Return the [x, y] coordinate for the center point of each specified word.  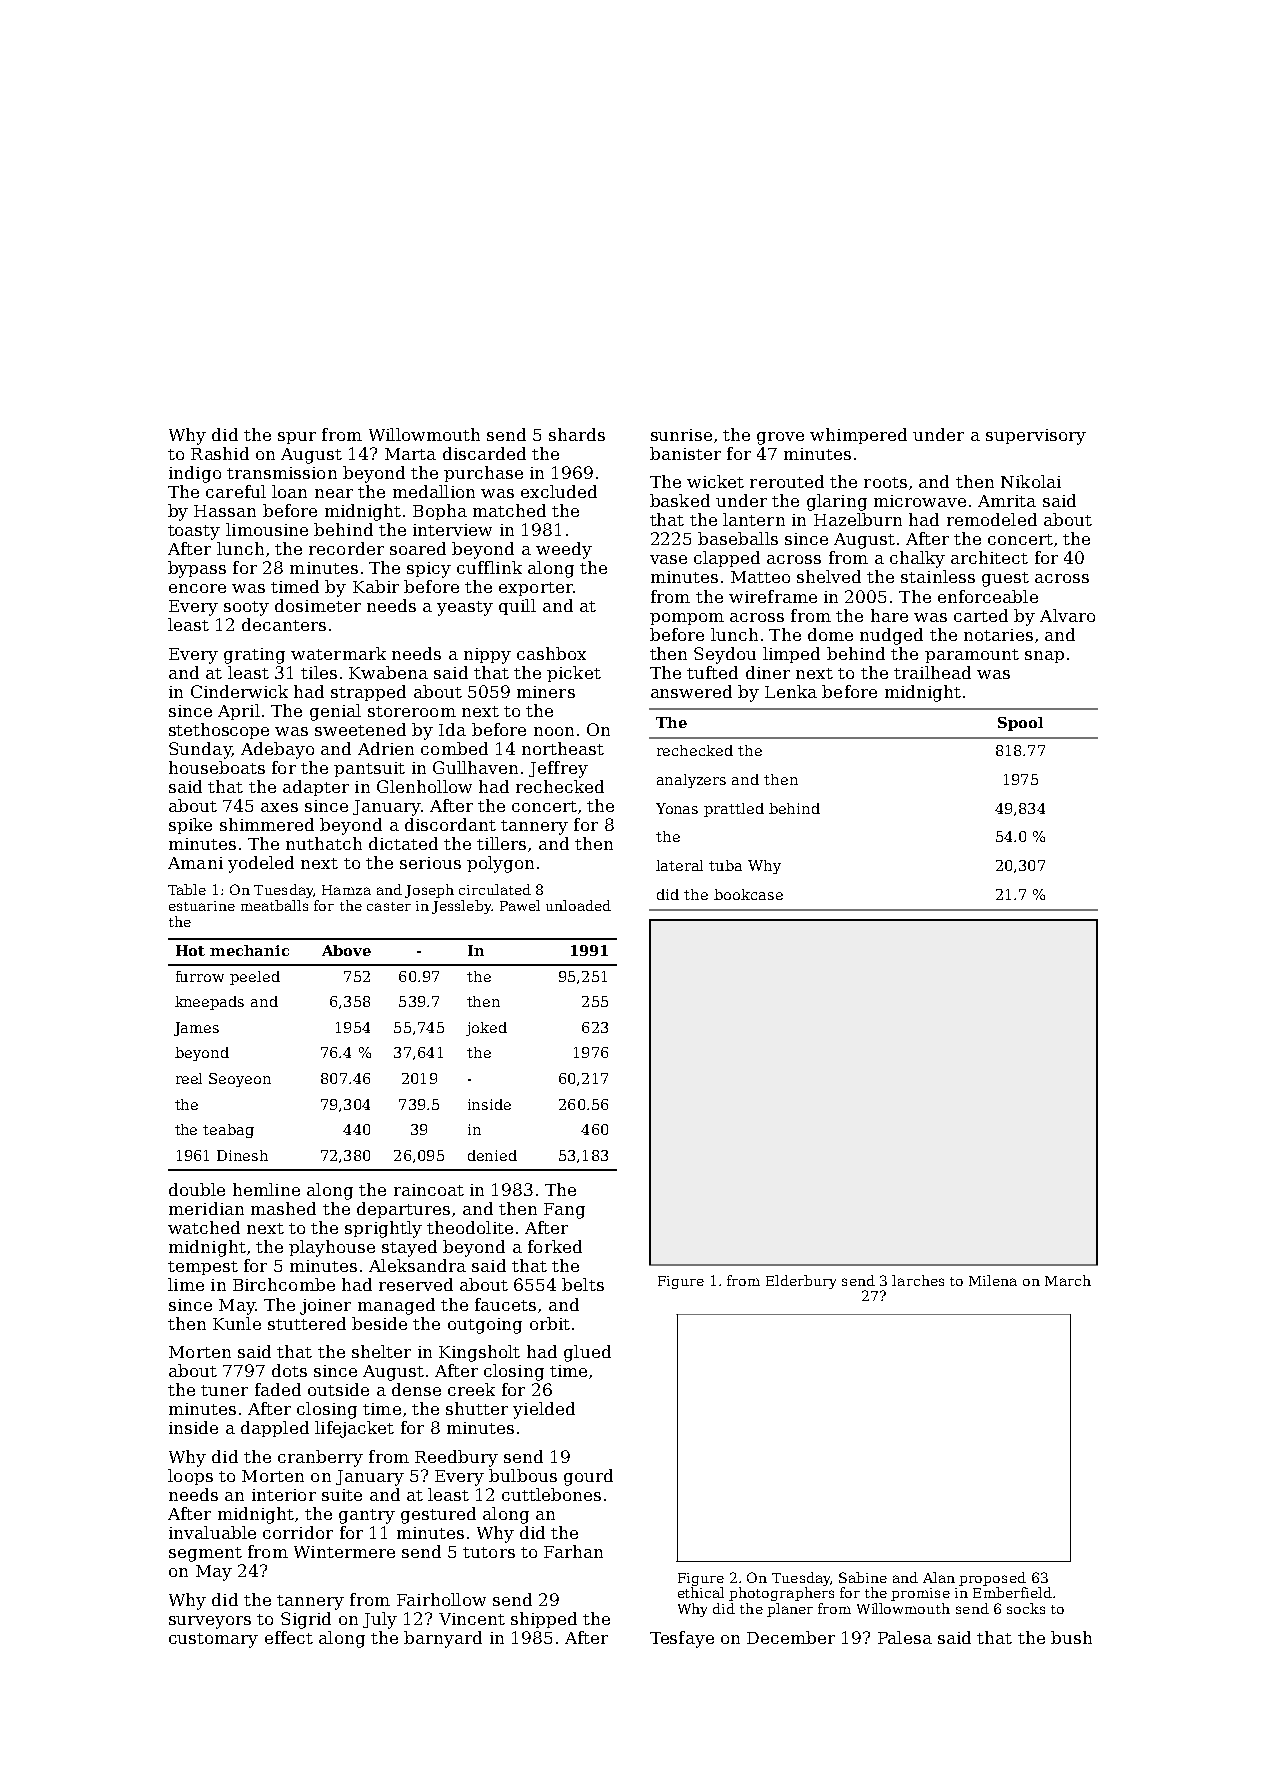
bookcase [748, 894]
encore [197, 588]
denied [492, 1155]
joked [486, 1029]
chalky [917, 559]
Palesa [905, 1637]
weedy [564, 550]
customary [213, 1640]
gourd [588, 1477]
